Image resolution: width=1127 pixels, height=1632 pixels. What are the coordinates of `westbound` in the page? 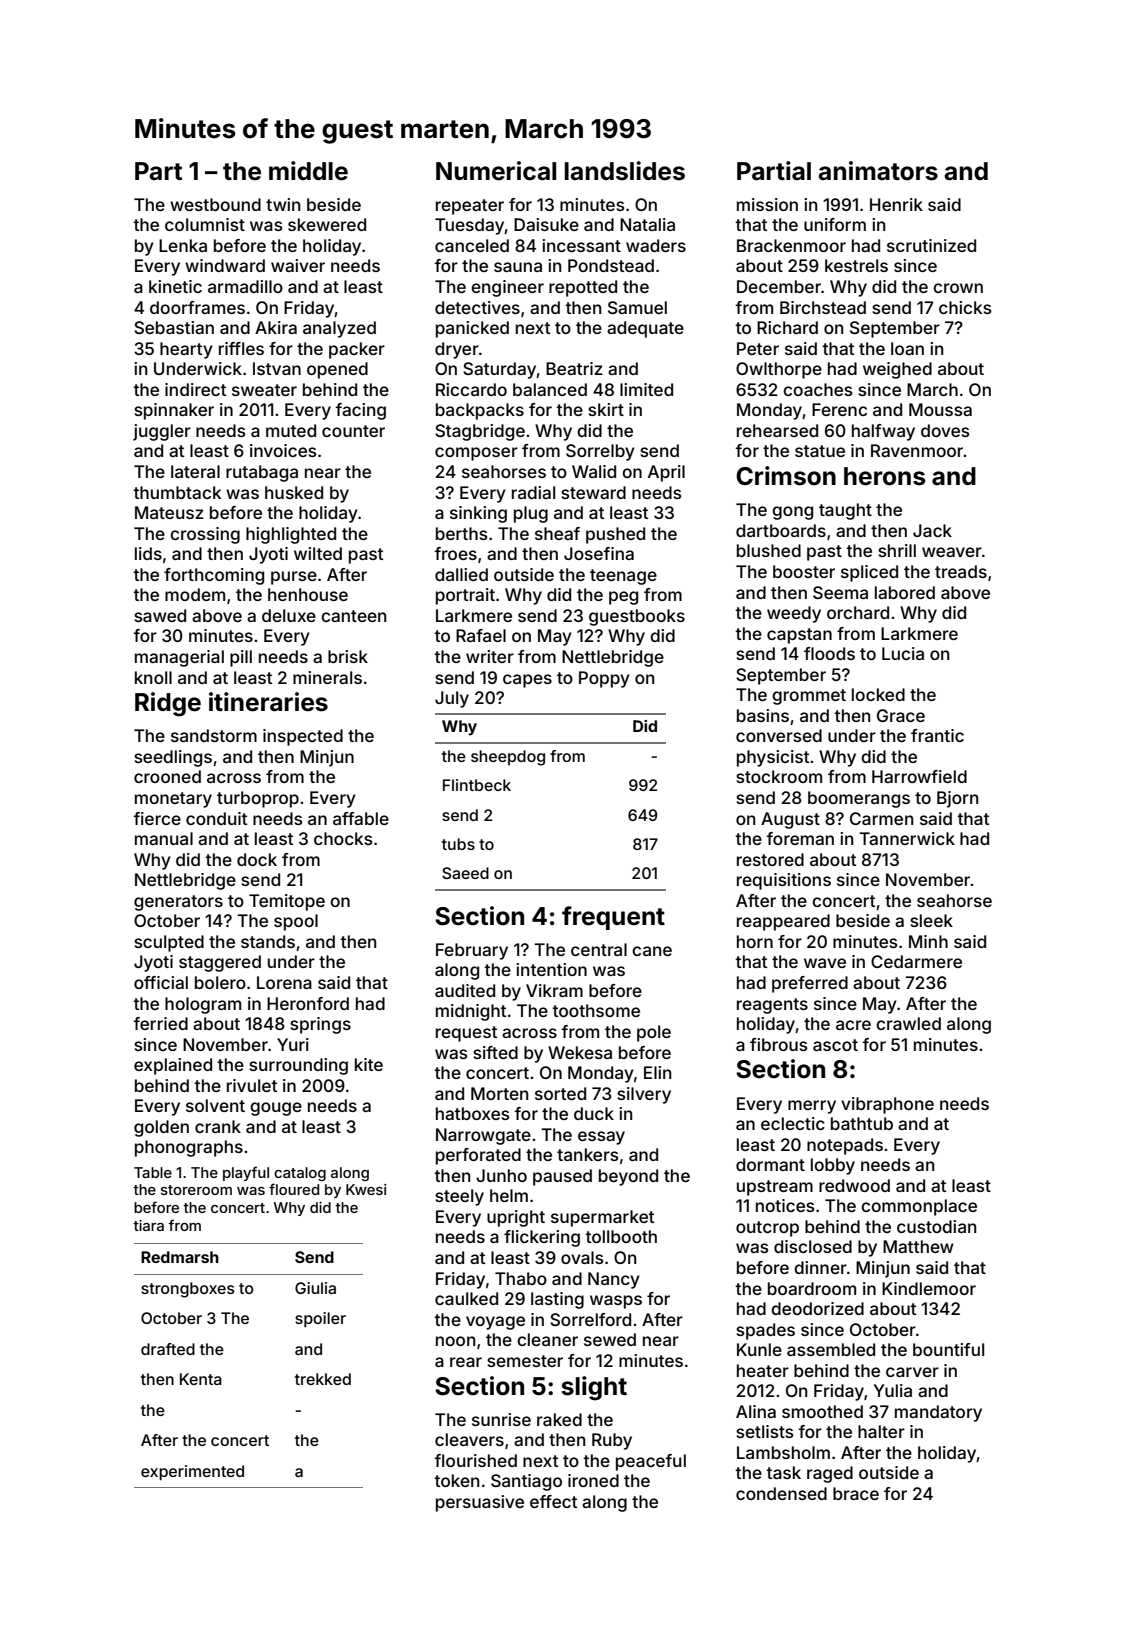 It's located at (215, 204).
